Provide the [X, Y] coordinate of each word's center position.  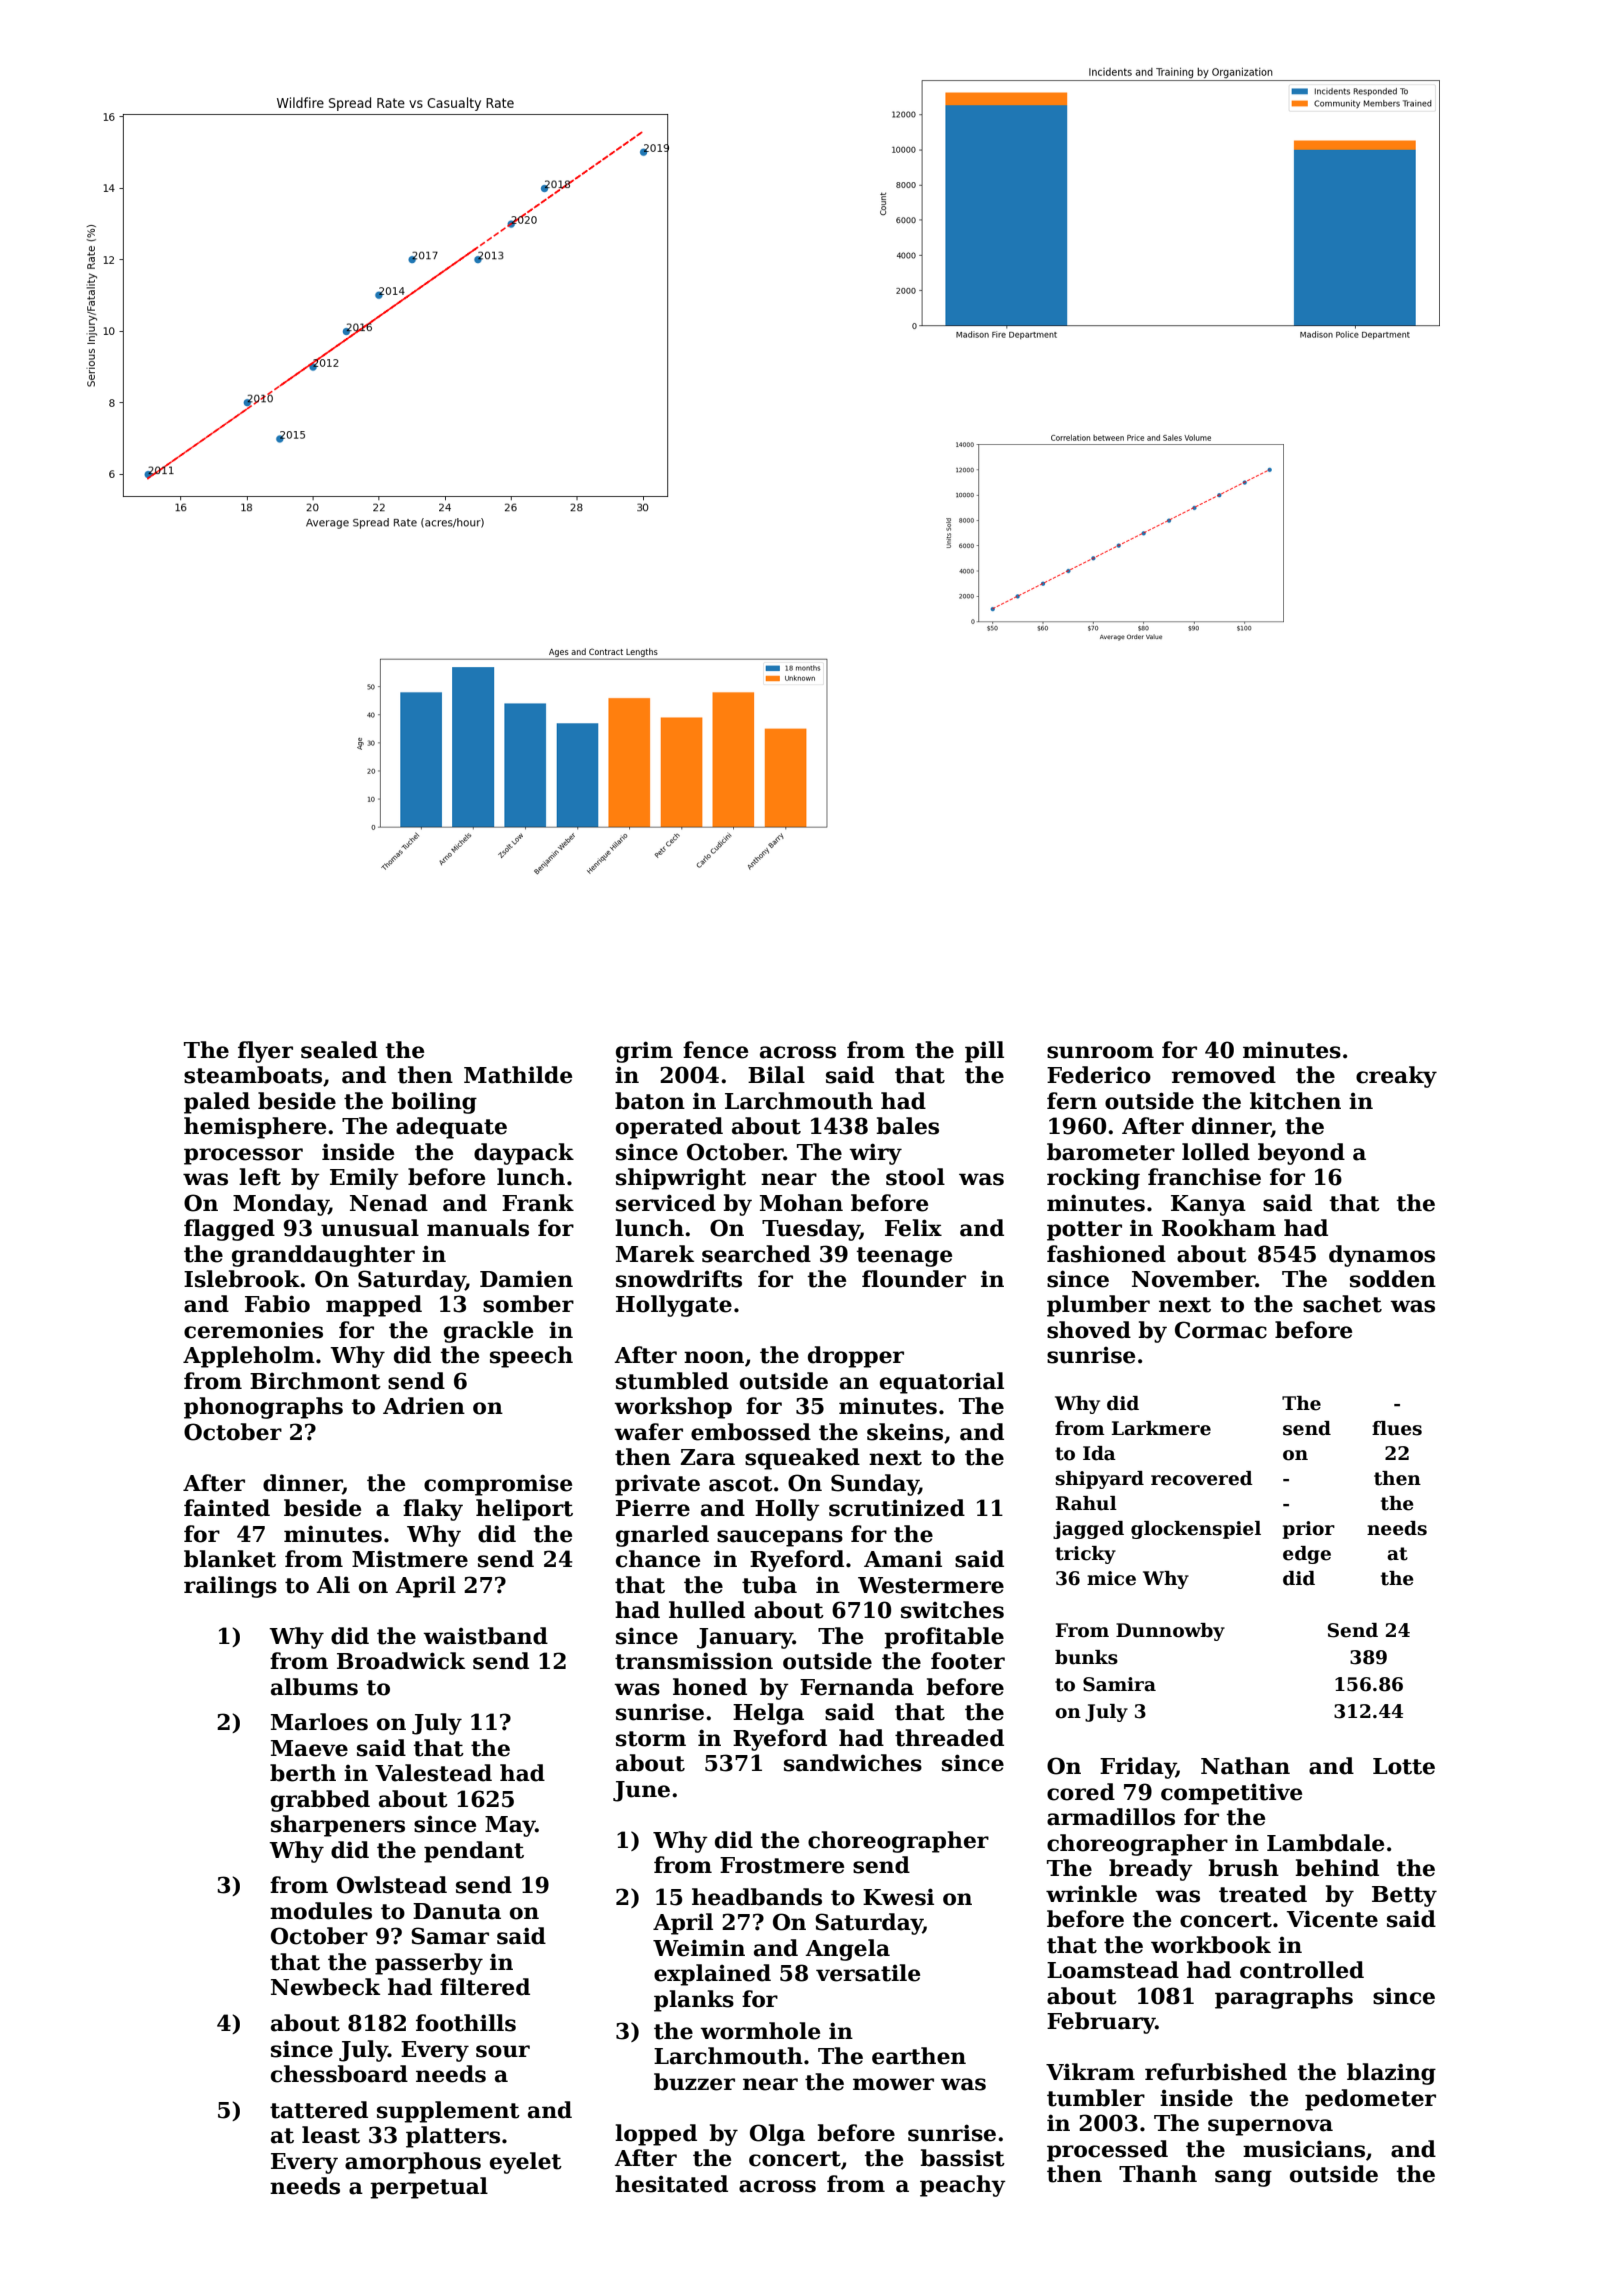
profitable [944, 1638]
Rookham [1219, 1228]
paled [217, 1103]
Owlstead [392, 1885]
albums [314, 1687]
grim [644, 1052]
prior [1309, 1530]
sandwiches [853, 1763]
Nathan [1245, 1766]
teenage [904, 1257]
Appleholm [249, 1357]
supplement [448, 2112]
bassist [962, 2158]
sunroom [1100, 1052]
